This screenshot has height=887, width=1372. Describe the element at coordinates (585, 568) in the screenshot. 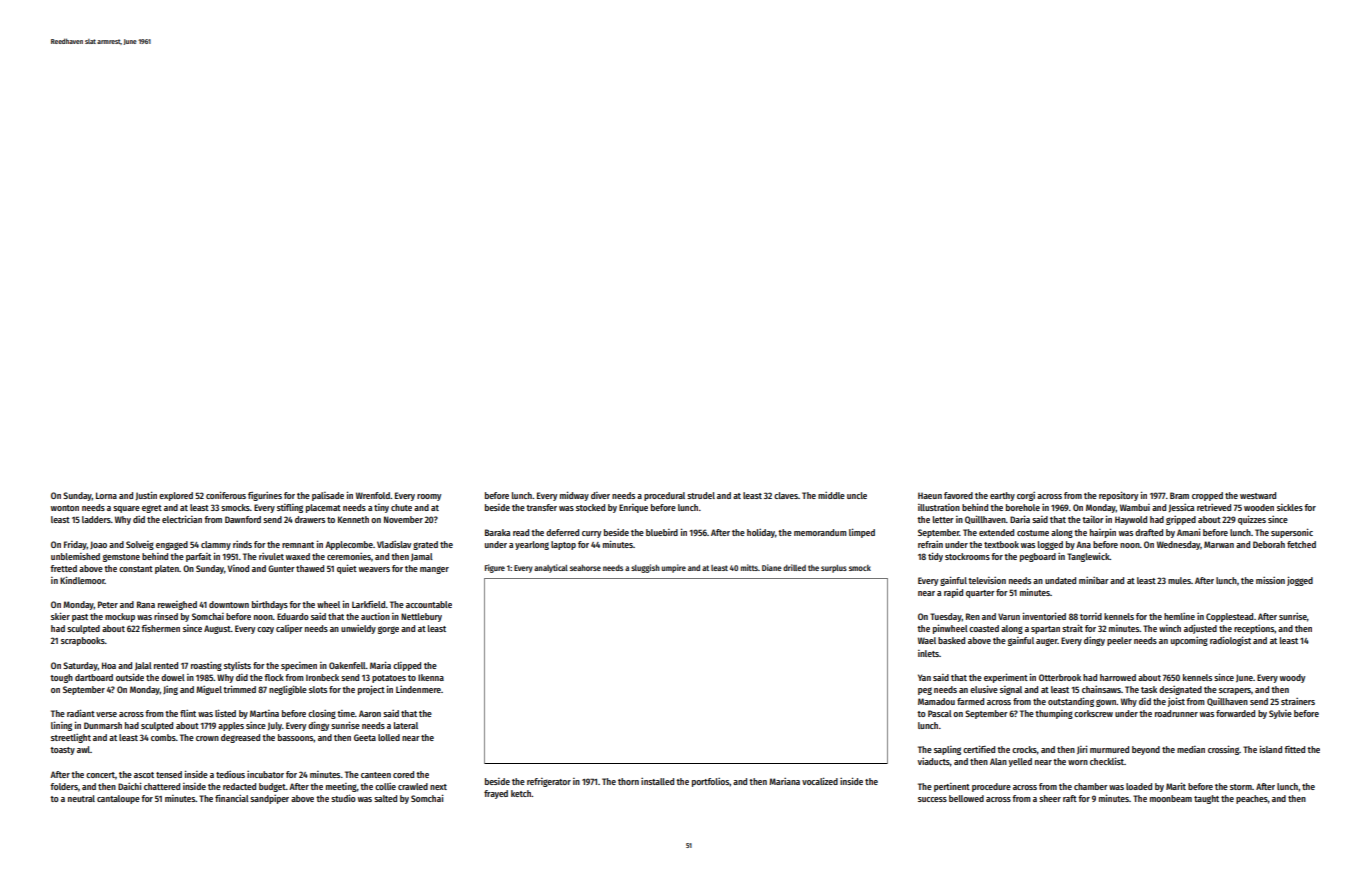

I see `seahorse` at that location.
